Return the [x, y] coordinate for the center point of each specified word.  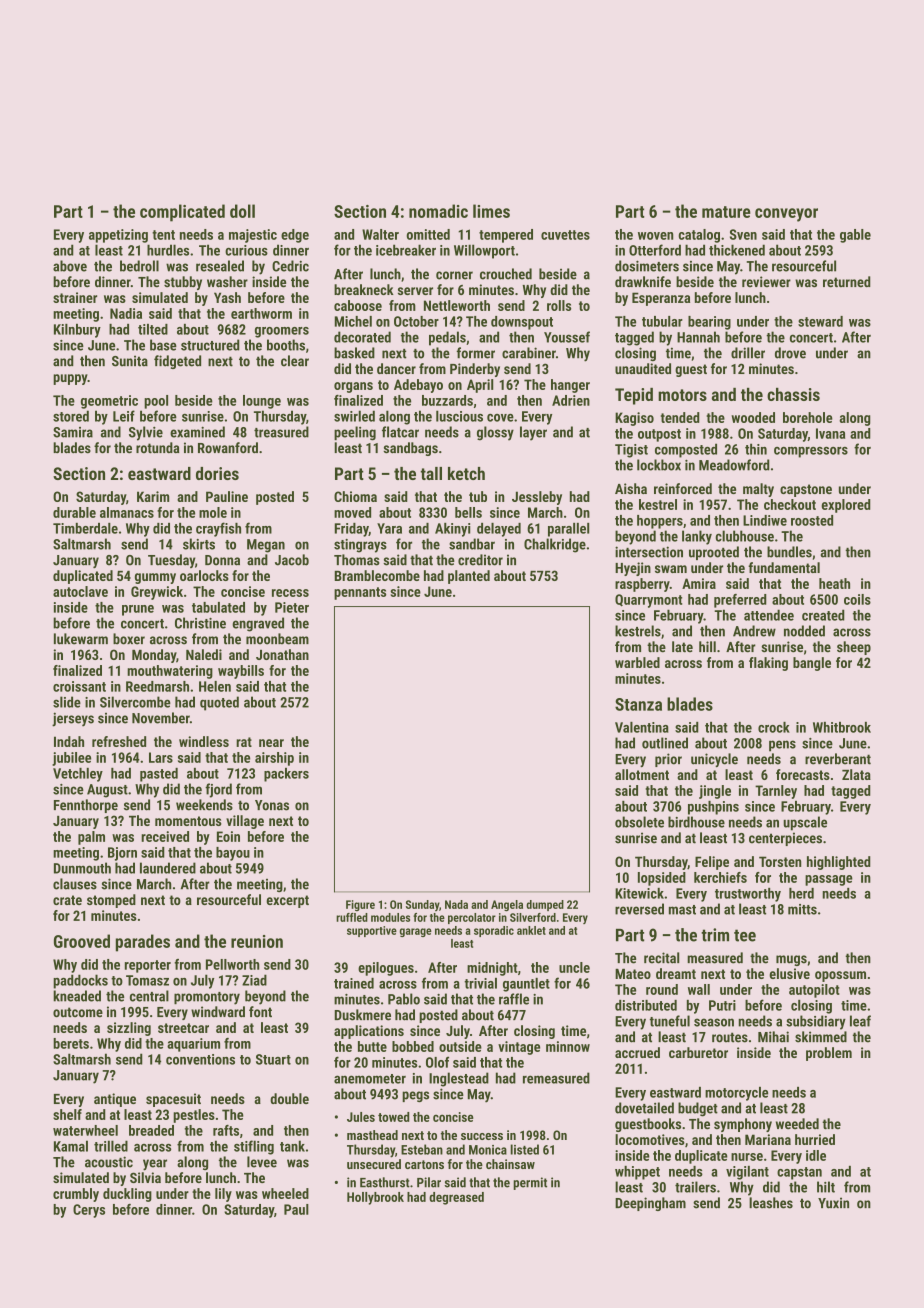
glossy [495, 433]
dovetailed [644, 1108]
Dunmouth [82, 868]
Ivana [830, 433]
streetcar [183, 1028]
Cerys [89, 1211]
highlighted [838, 863]
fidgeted [177, 362]
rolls [559, 305]
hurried [815, 1139]
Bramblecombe [377, 575]
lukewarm [81, 639]
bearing [709, 323]
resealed [220, 266]
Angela [507, 905]
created [823, 615]
